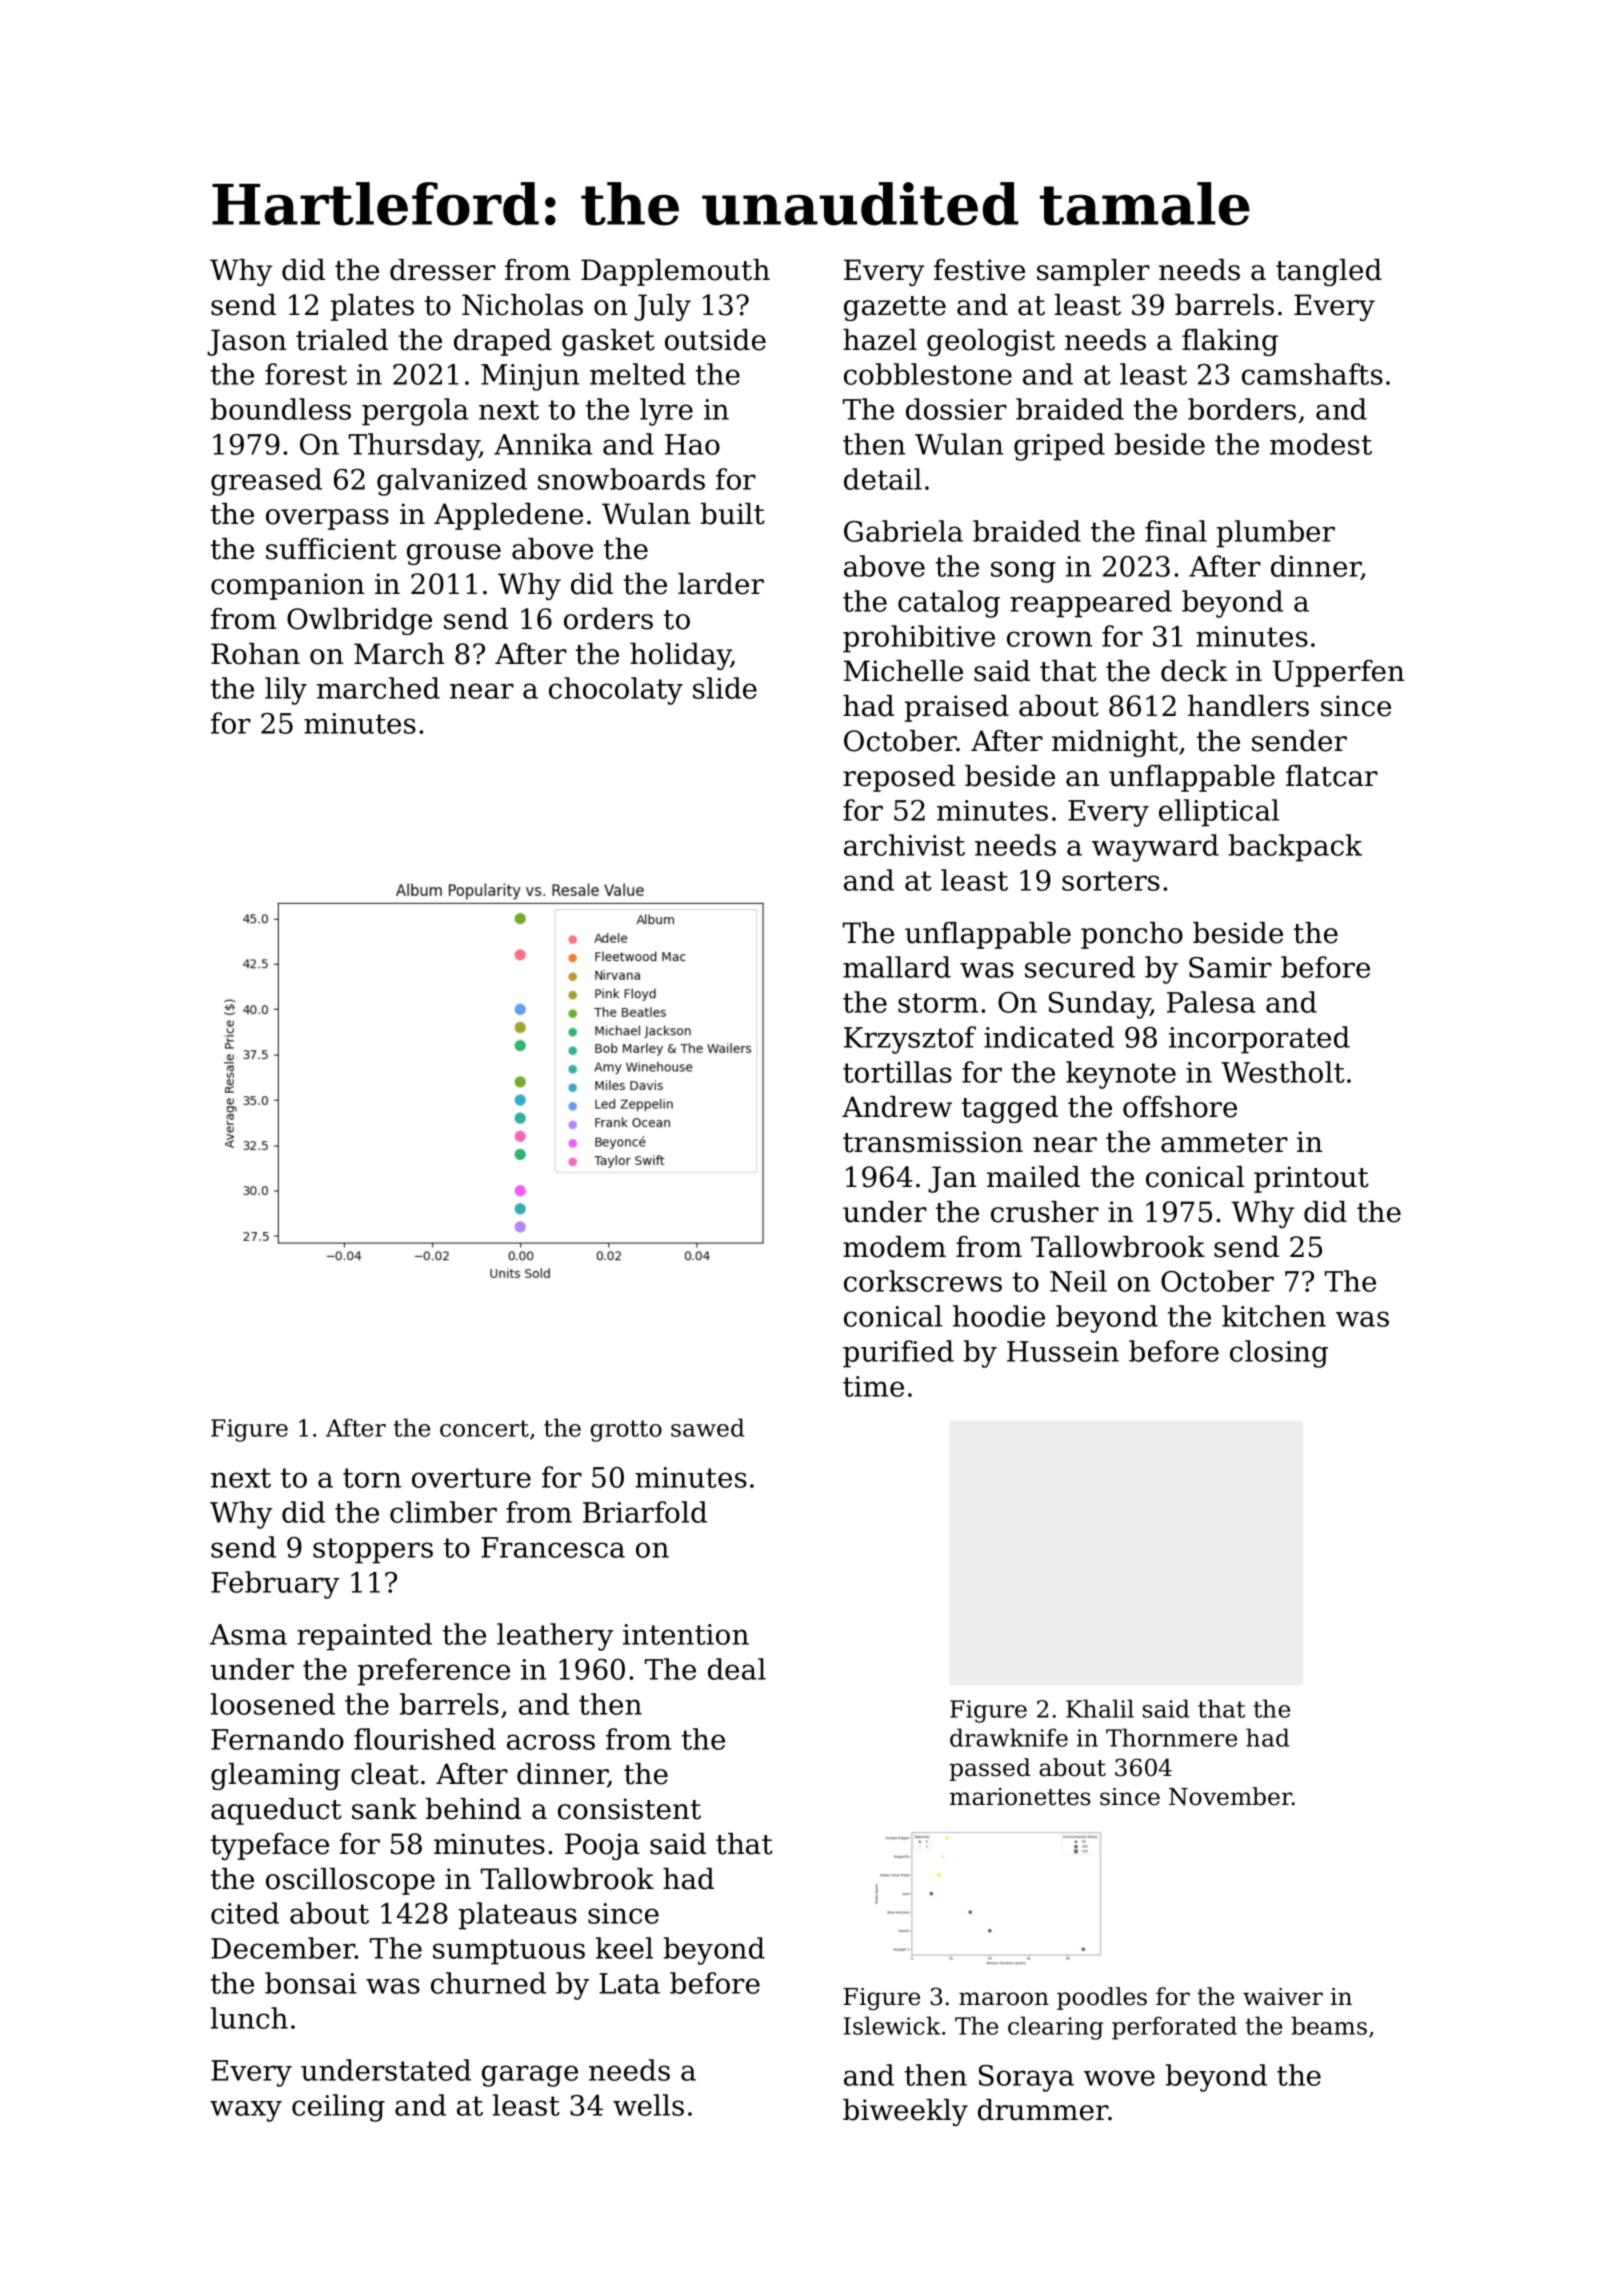  I want to click on kitchen, so click(1274, 1316).
